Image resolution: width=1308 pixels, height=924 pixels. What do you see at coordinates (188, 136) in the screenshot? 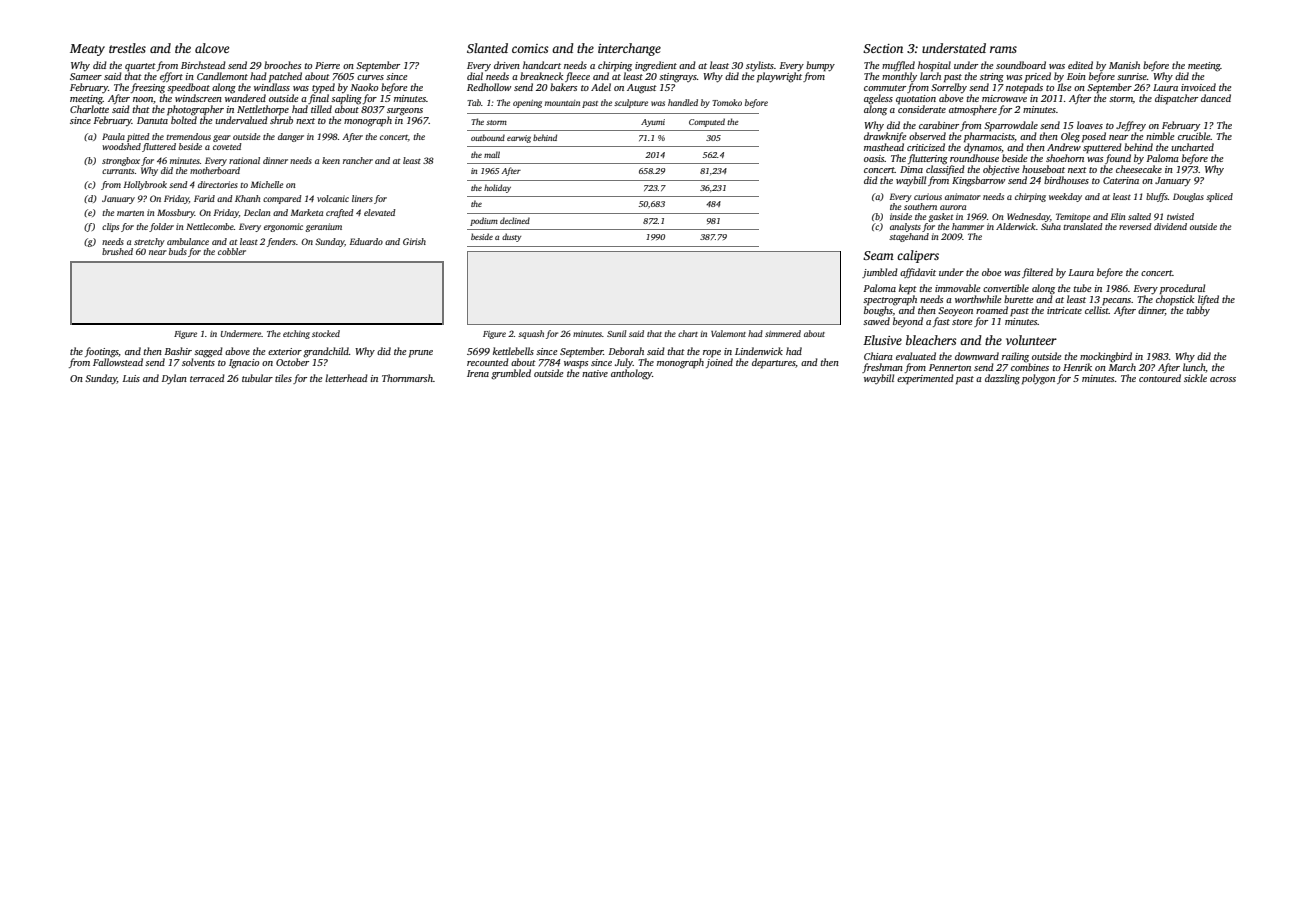
I see `tremendous` at bounding box center [188, 136].
